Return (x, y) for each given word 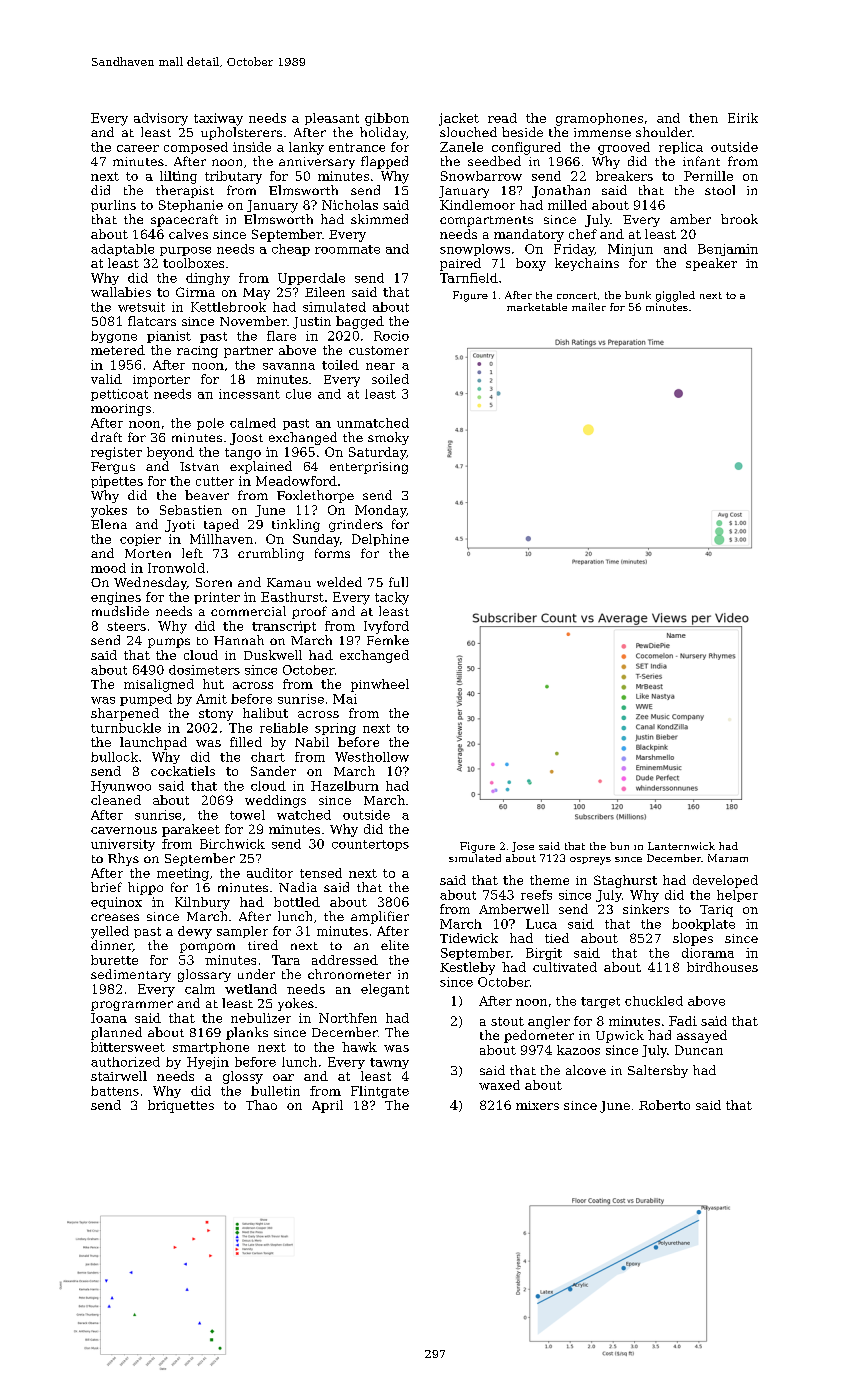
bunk (638, 295)
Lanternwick (681, 846)
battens (115, 1091)
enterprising (369, 468)
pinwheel (380, 685)
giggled (675, 296)
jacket (459, 119)
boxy (531, 264)
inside (252, 147)
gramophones (599, 119)
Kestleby (467, 968)
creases (115, 917)
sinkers (646, 909)
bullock (114, 757)
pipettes (117, 482)
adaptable (122, 250)
